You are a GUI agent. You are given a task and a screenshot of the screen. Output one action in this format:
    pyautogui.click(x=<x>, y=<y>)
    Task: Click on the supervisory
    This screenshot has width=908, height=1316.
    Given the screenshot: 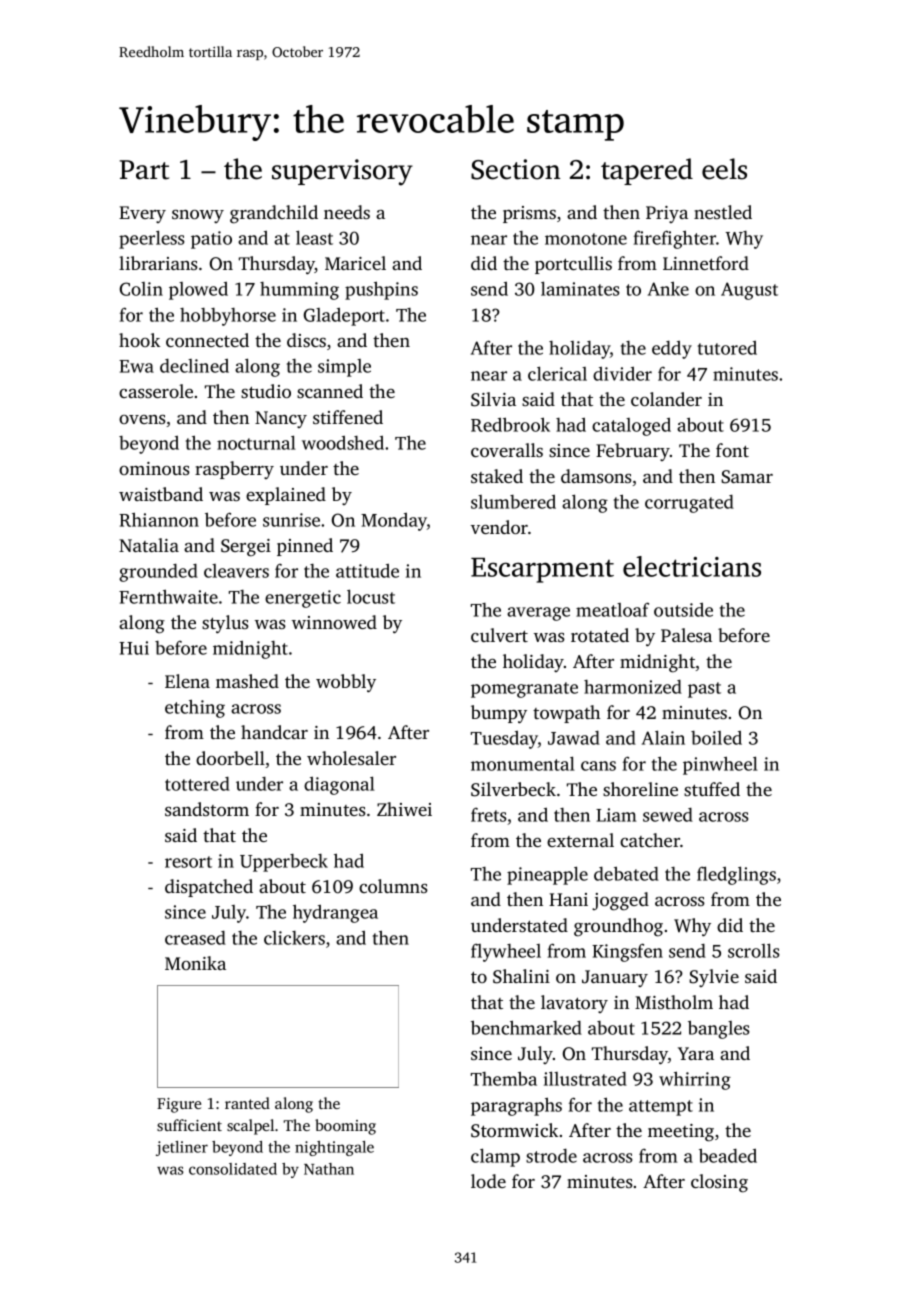 What is the action you would take?
    pyautogui.click(x=342, y=172)
